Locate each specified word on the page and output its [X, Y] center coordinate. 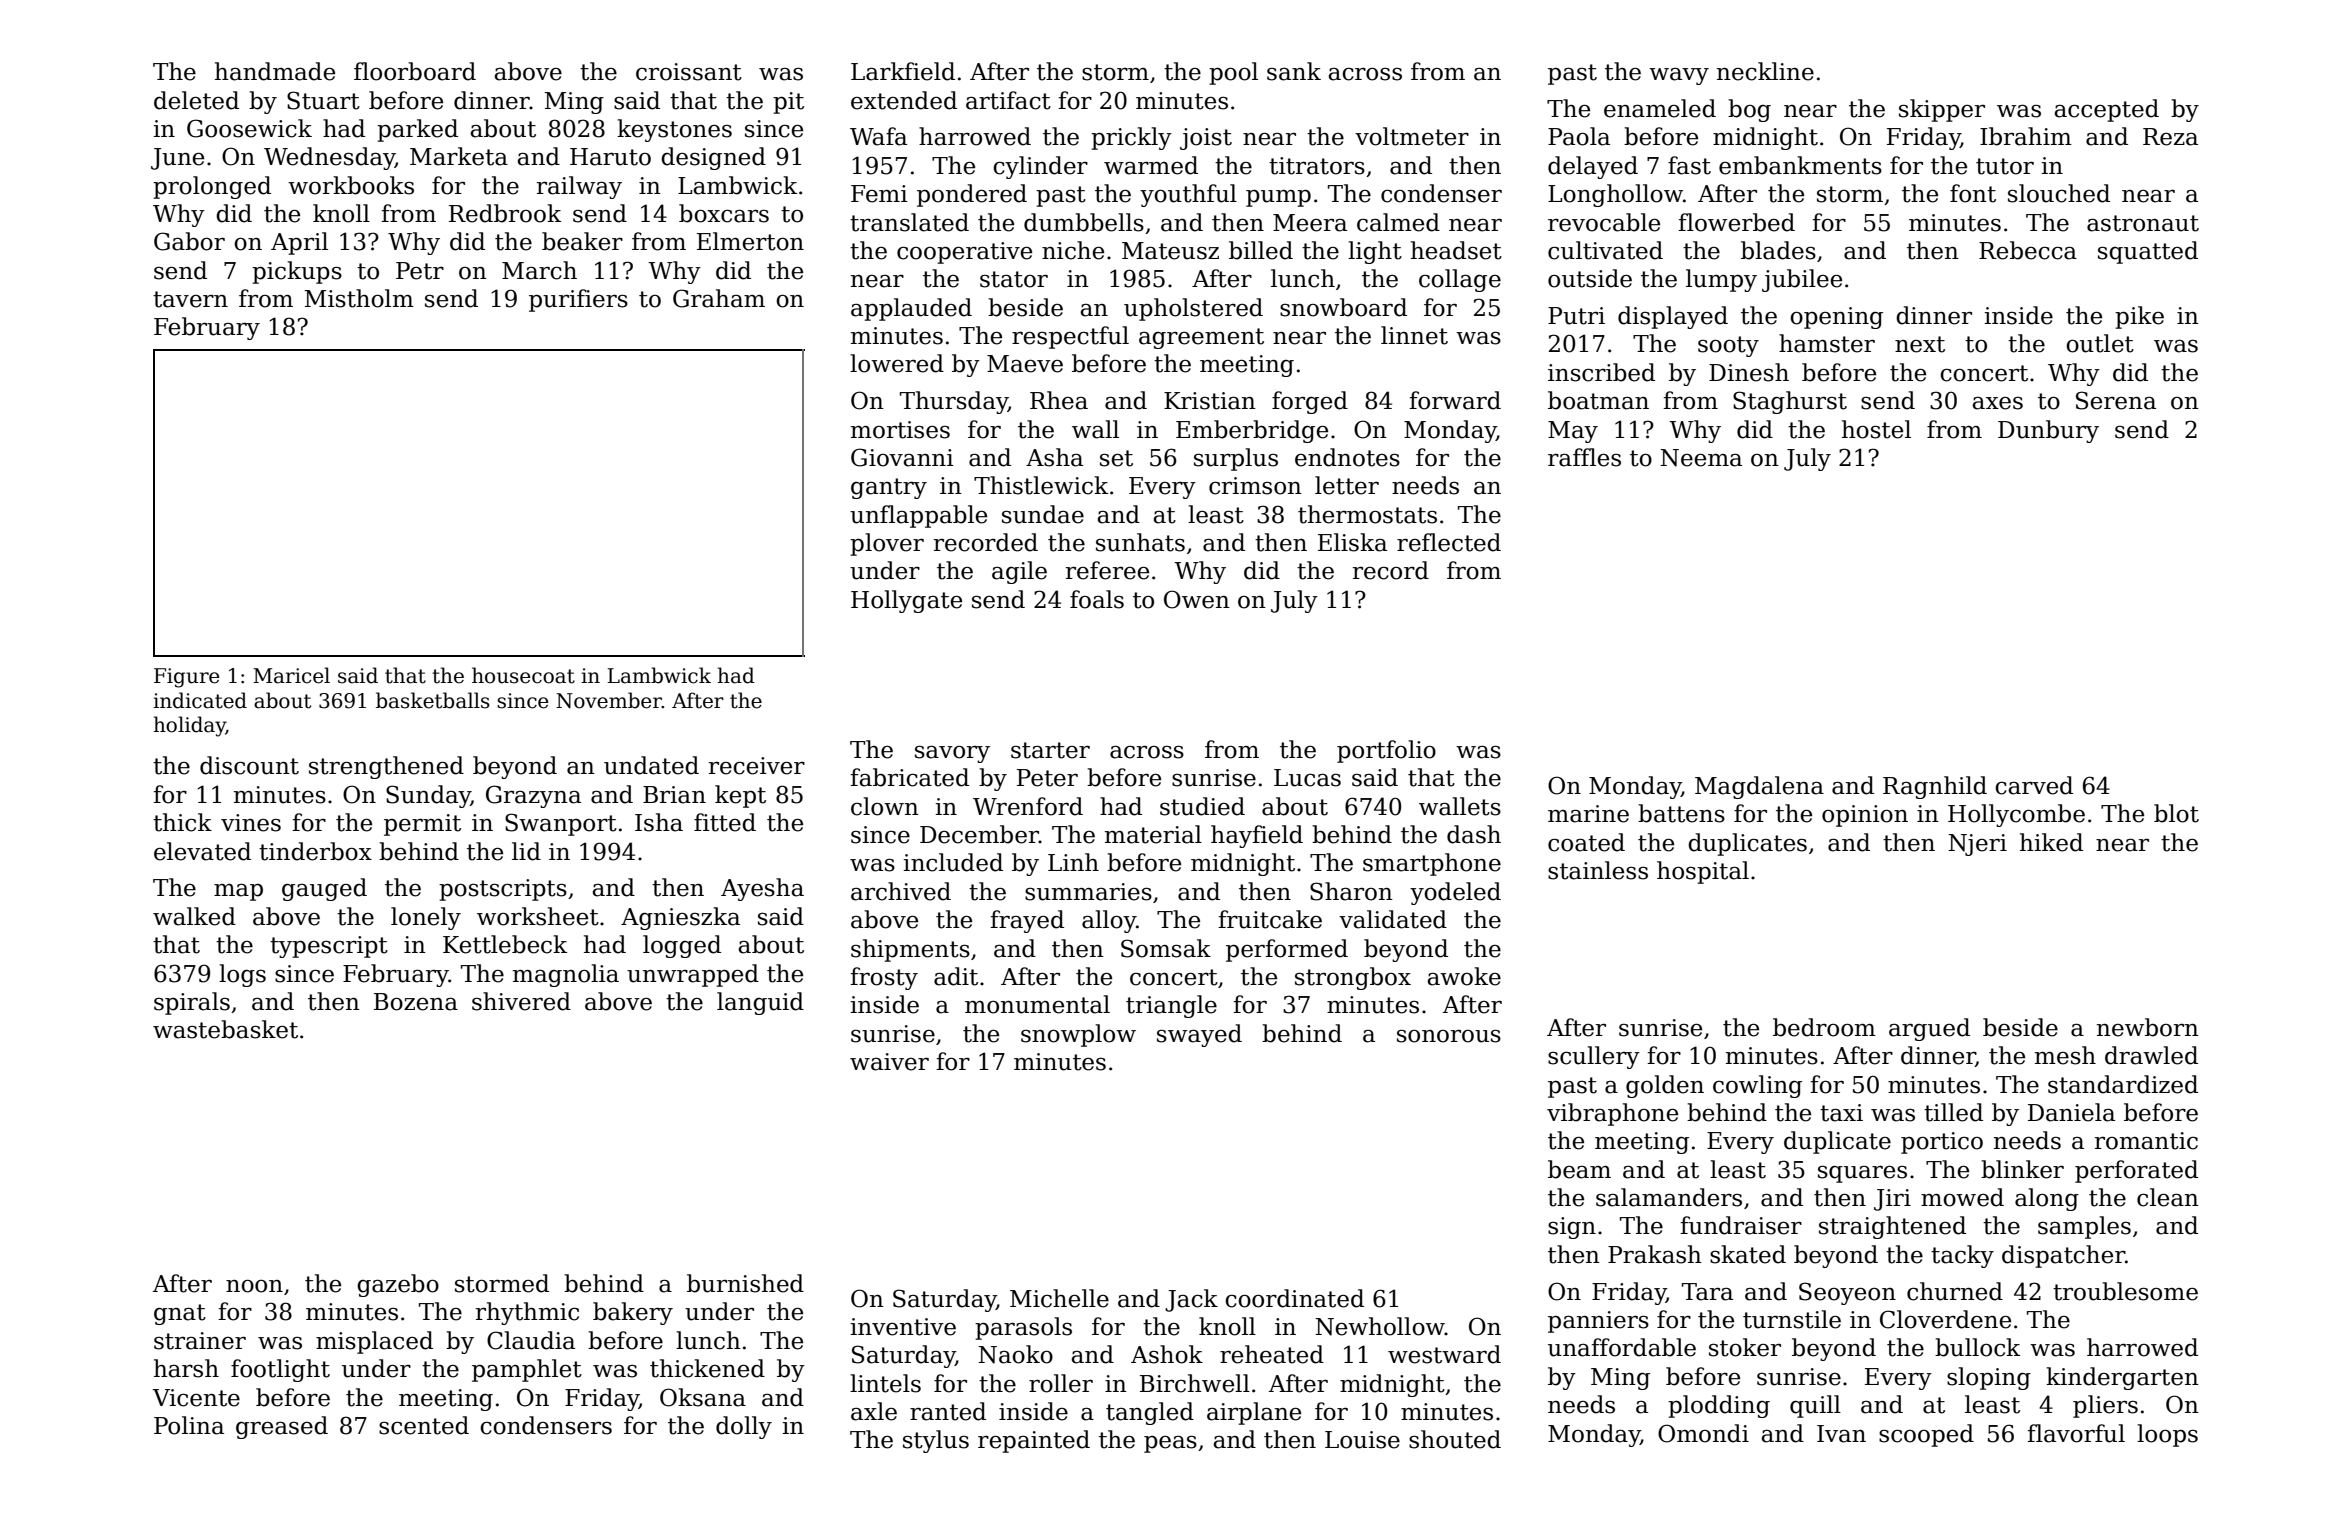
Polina [189, 1425]
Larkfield [903, 71]
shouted [1455, 1439]
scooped [1926, 1435]
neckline [1765, 71]
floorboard [415, 71]
